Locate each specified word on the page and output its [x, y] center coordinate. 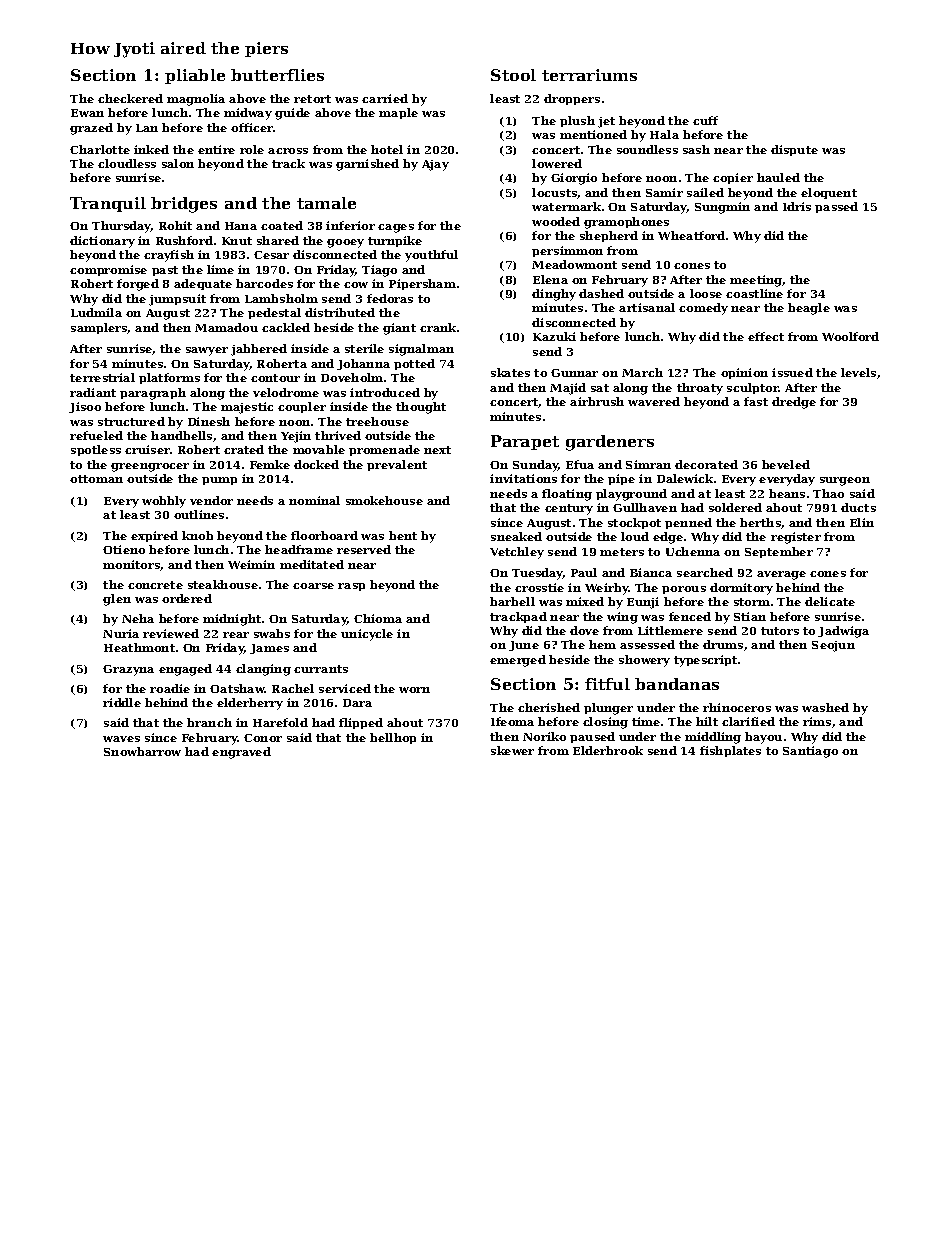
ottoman [96, 479]
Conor [263, 738]
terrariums [589, 75]
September [779, 552]
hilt [707, 721]
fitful [607, 684]
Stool [513, 75]
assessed [647, 644]
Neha [138, 618]
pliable [195, 76]
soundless [647, 149]
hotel [387, 149]
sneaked [516, 536]
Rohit [175, 225]
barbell [512, 601]
